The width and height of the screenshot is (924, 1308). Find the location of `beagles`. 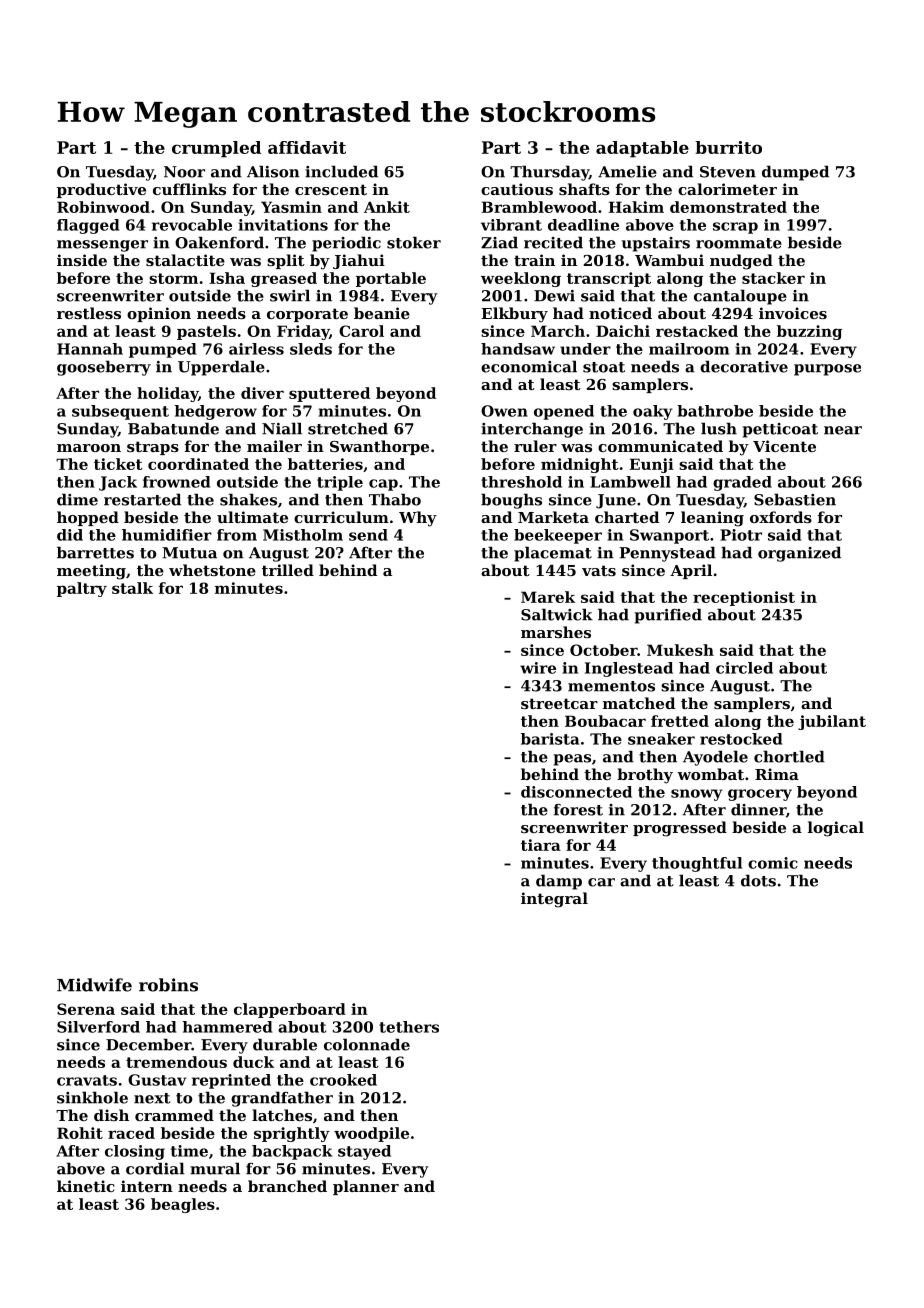

beagles is located at coordinates (183, 1205).
